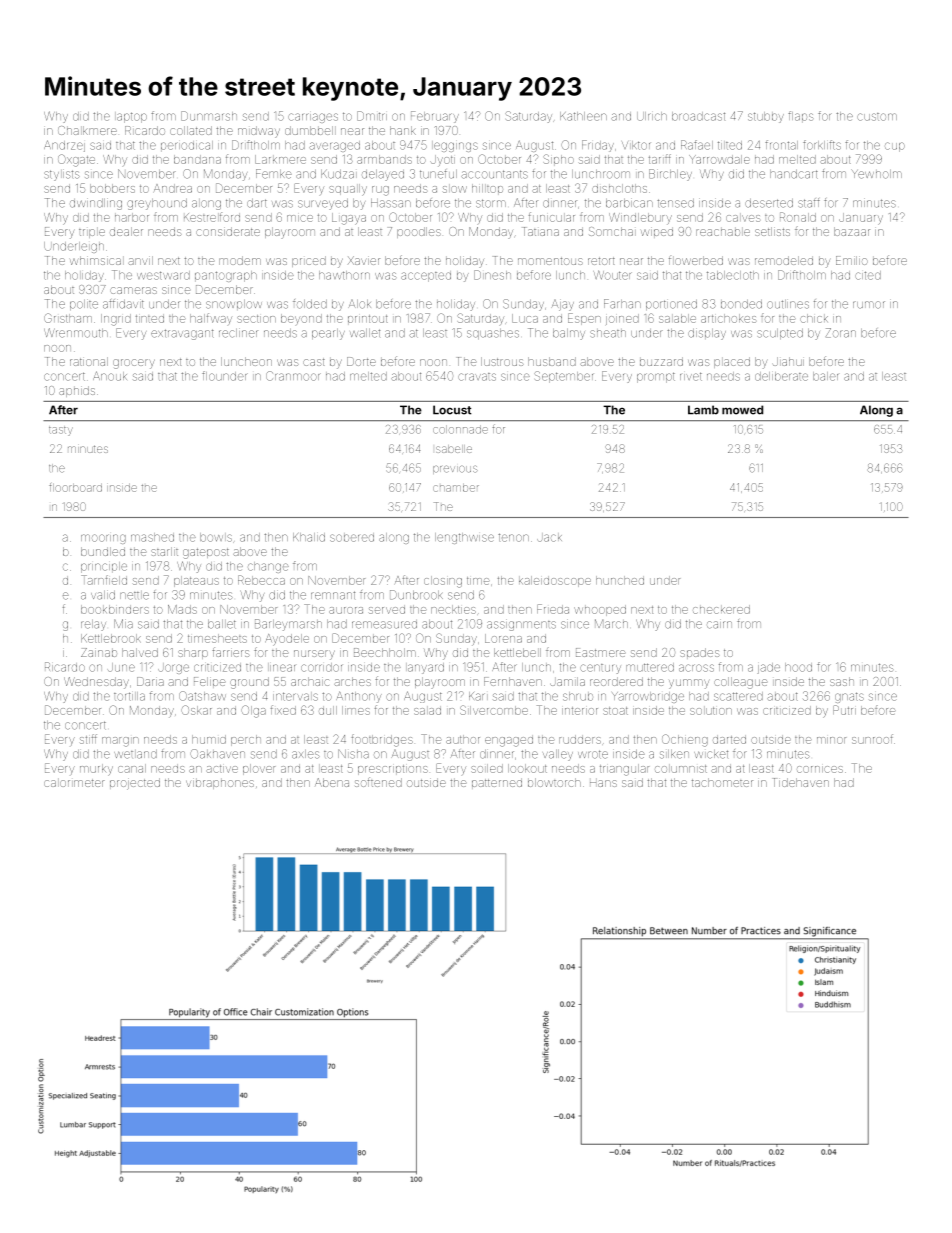  What do you see at coordinates (383, 175) in the screenshot?
I see `delayed` at bounding box center [383, 175].
